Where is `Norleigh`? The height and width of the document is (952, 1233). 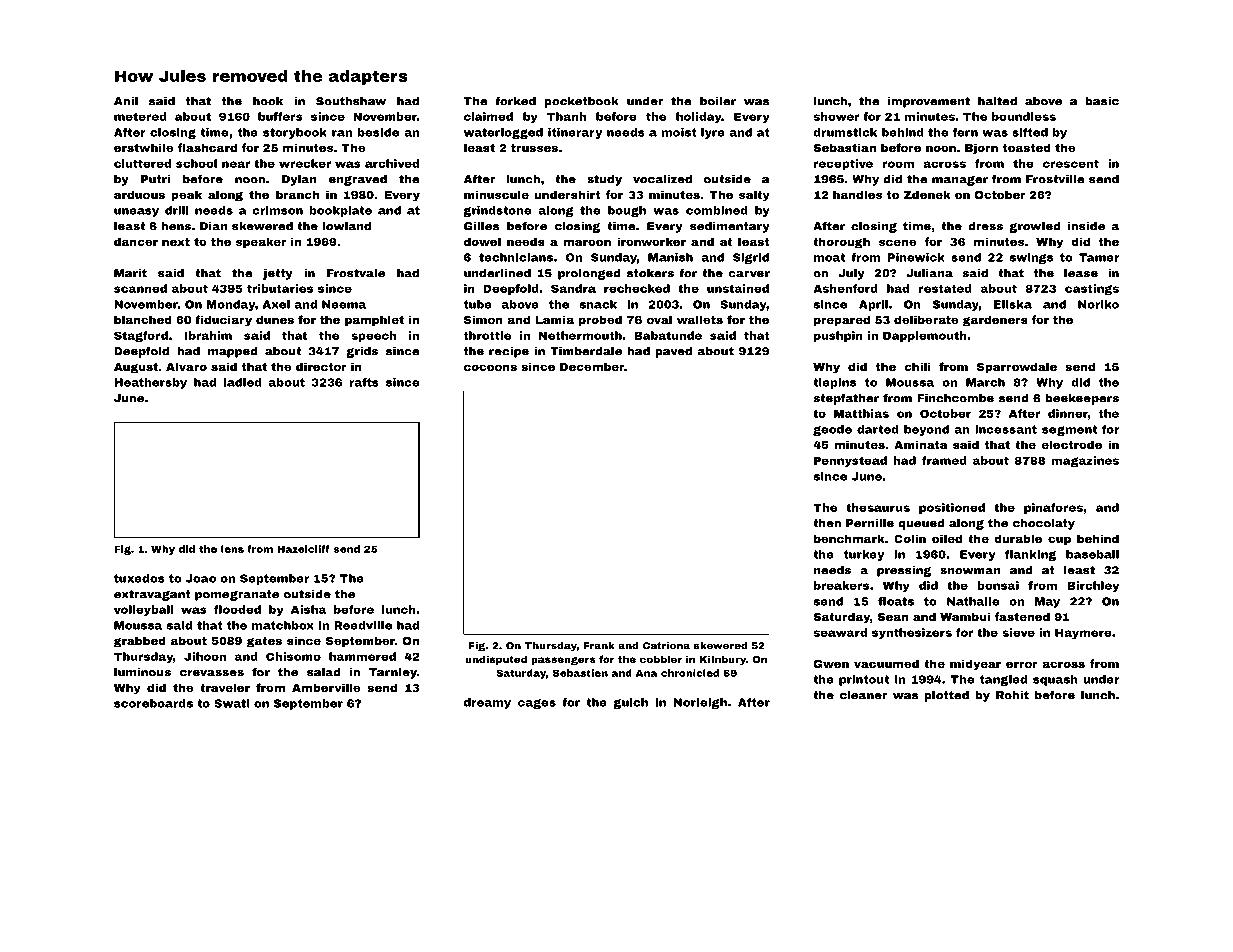
Norleigh is located at coordinates (700, 703).
